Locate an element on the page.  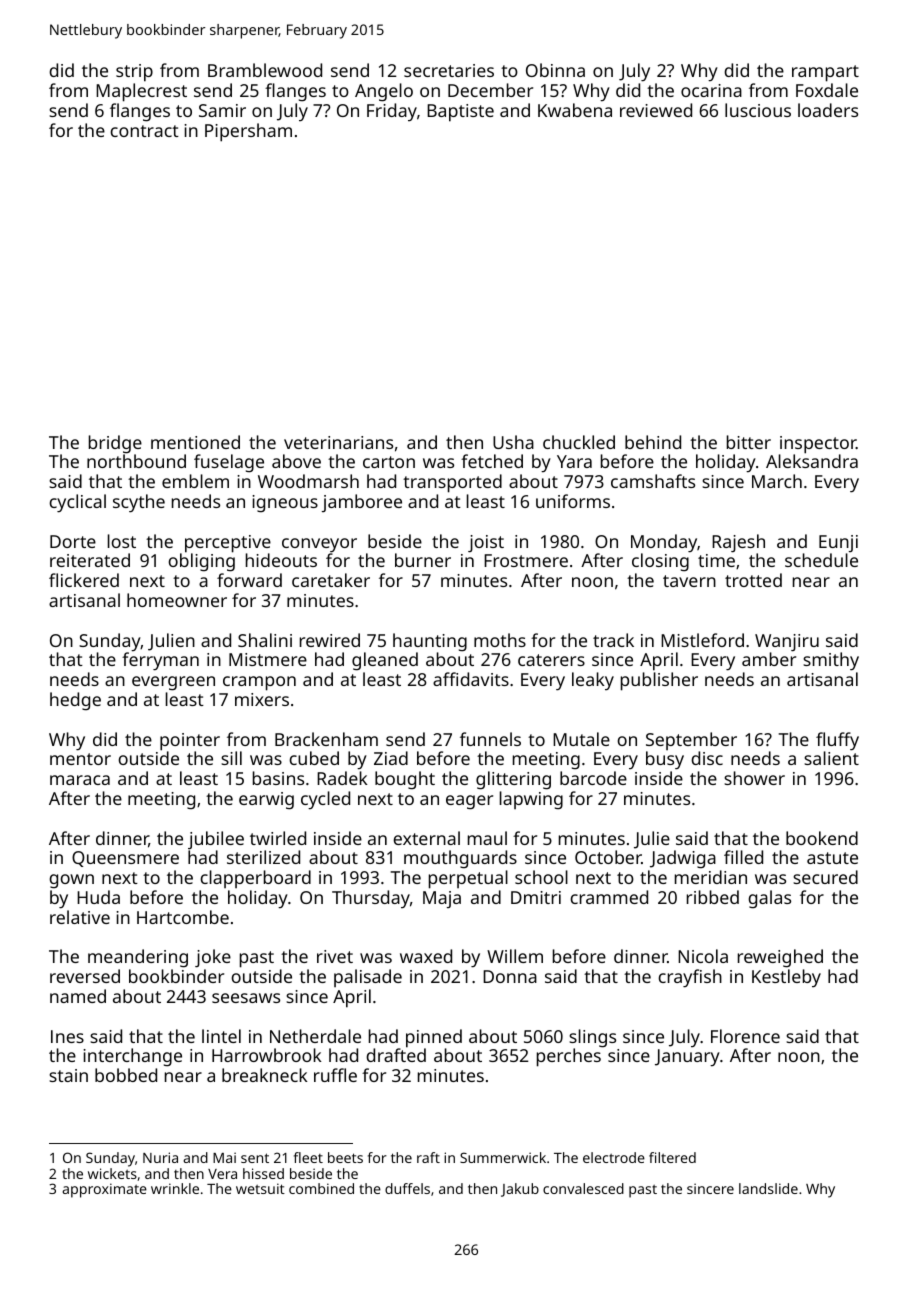
Obinna is located at coordinates (555, 70).
